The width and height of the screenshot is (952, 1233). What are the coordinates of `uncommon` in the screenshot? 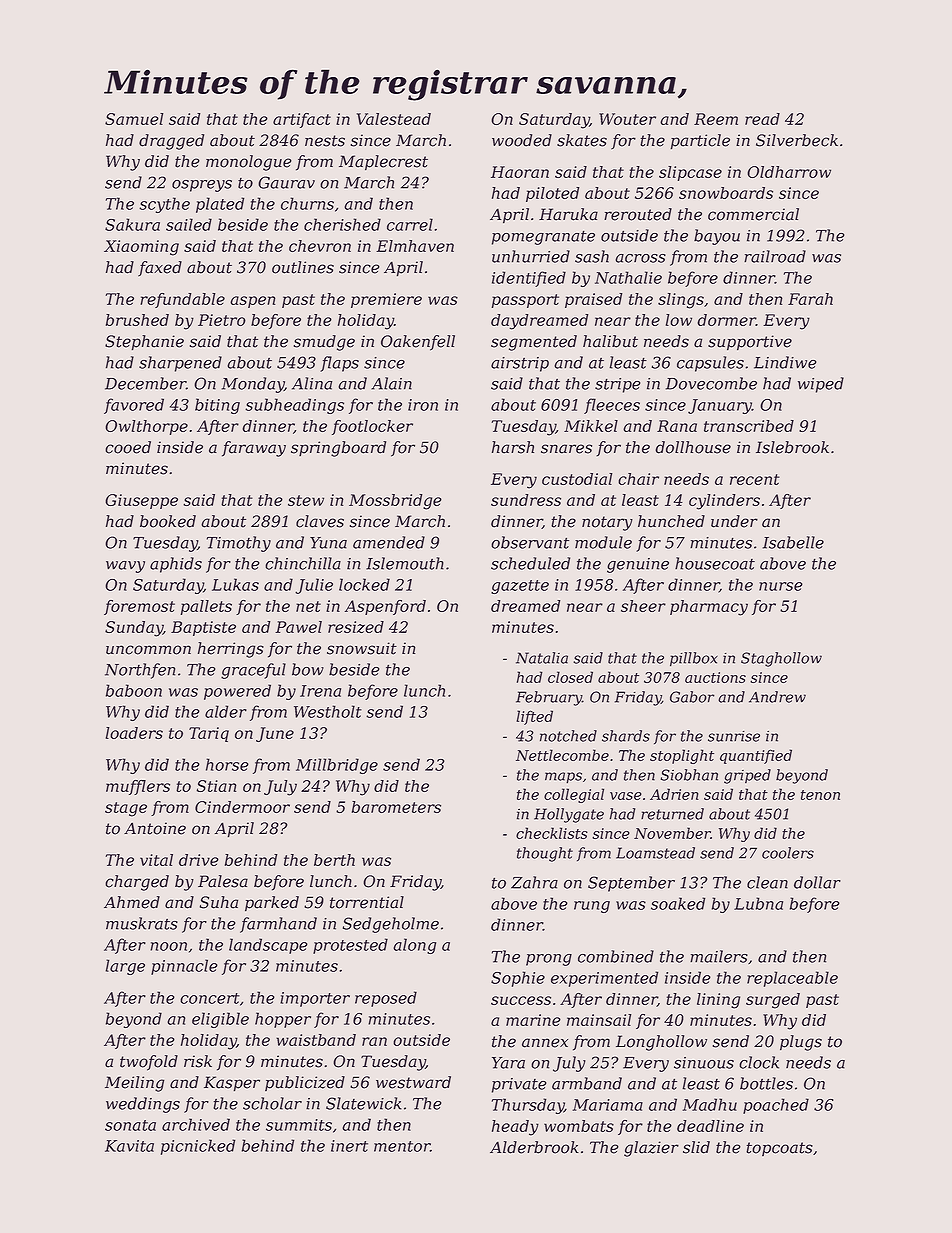 It's located at (148, 650).
